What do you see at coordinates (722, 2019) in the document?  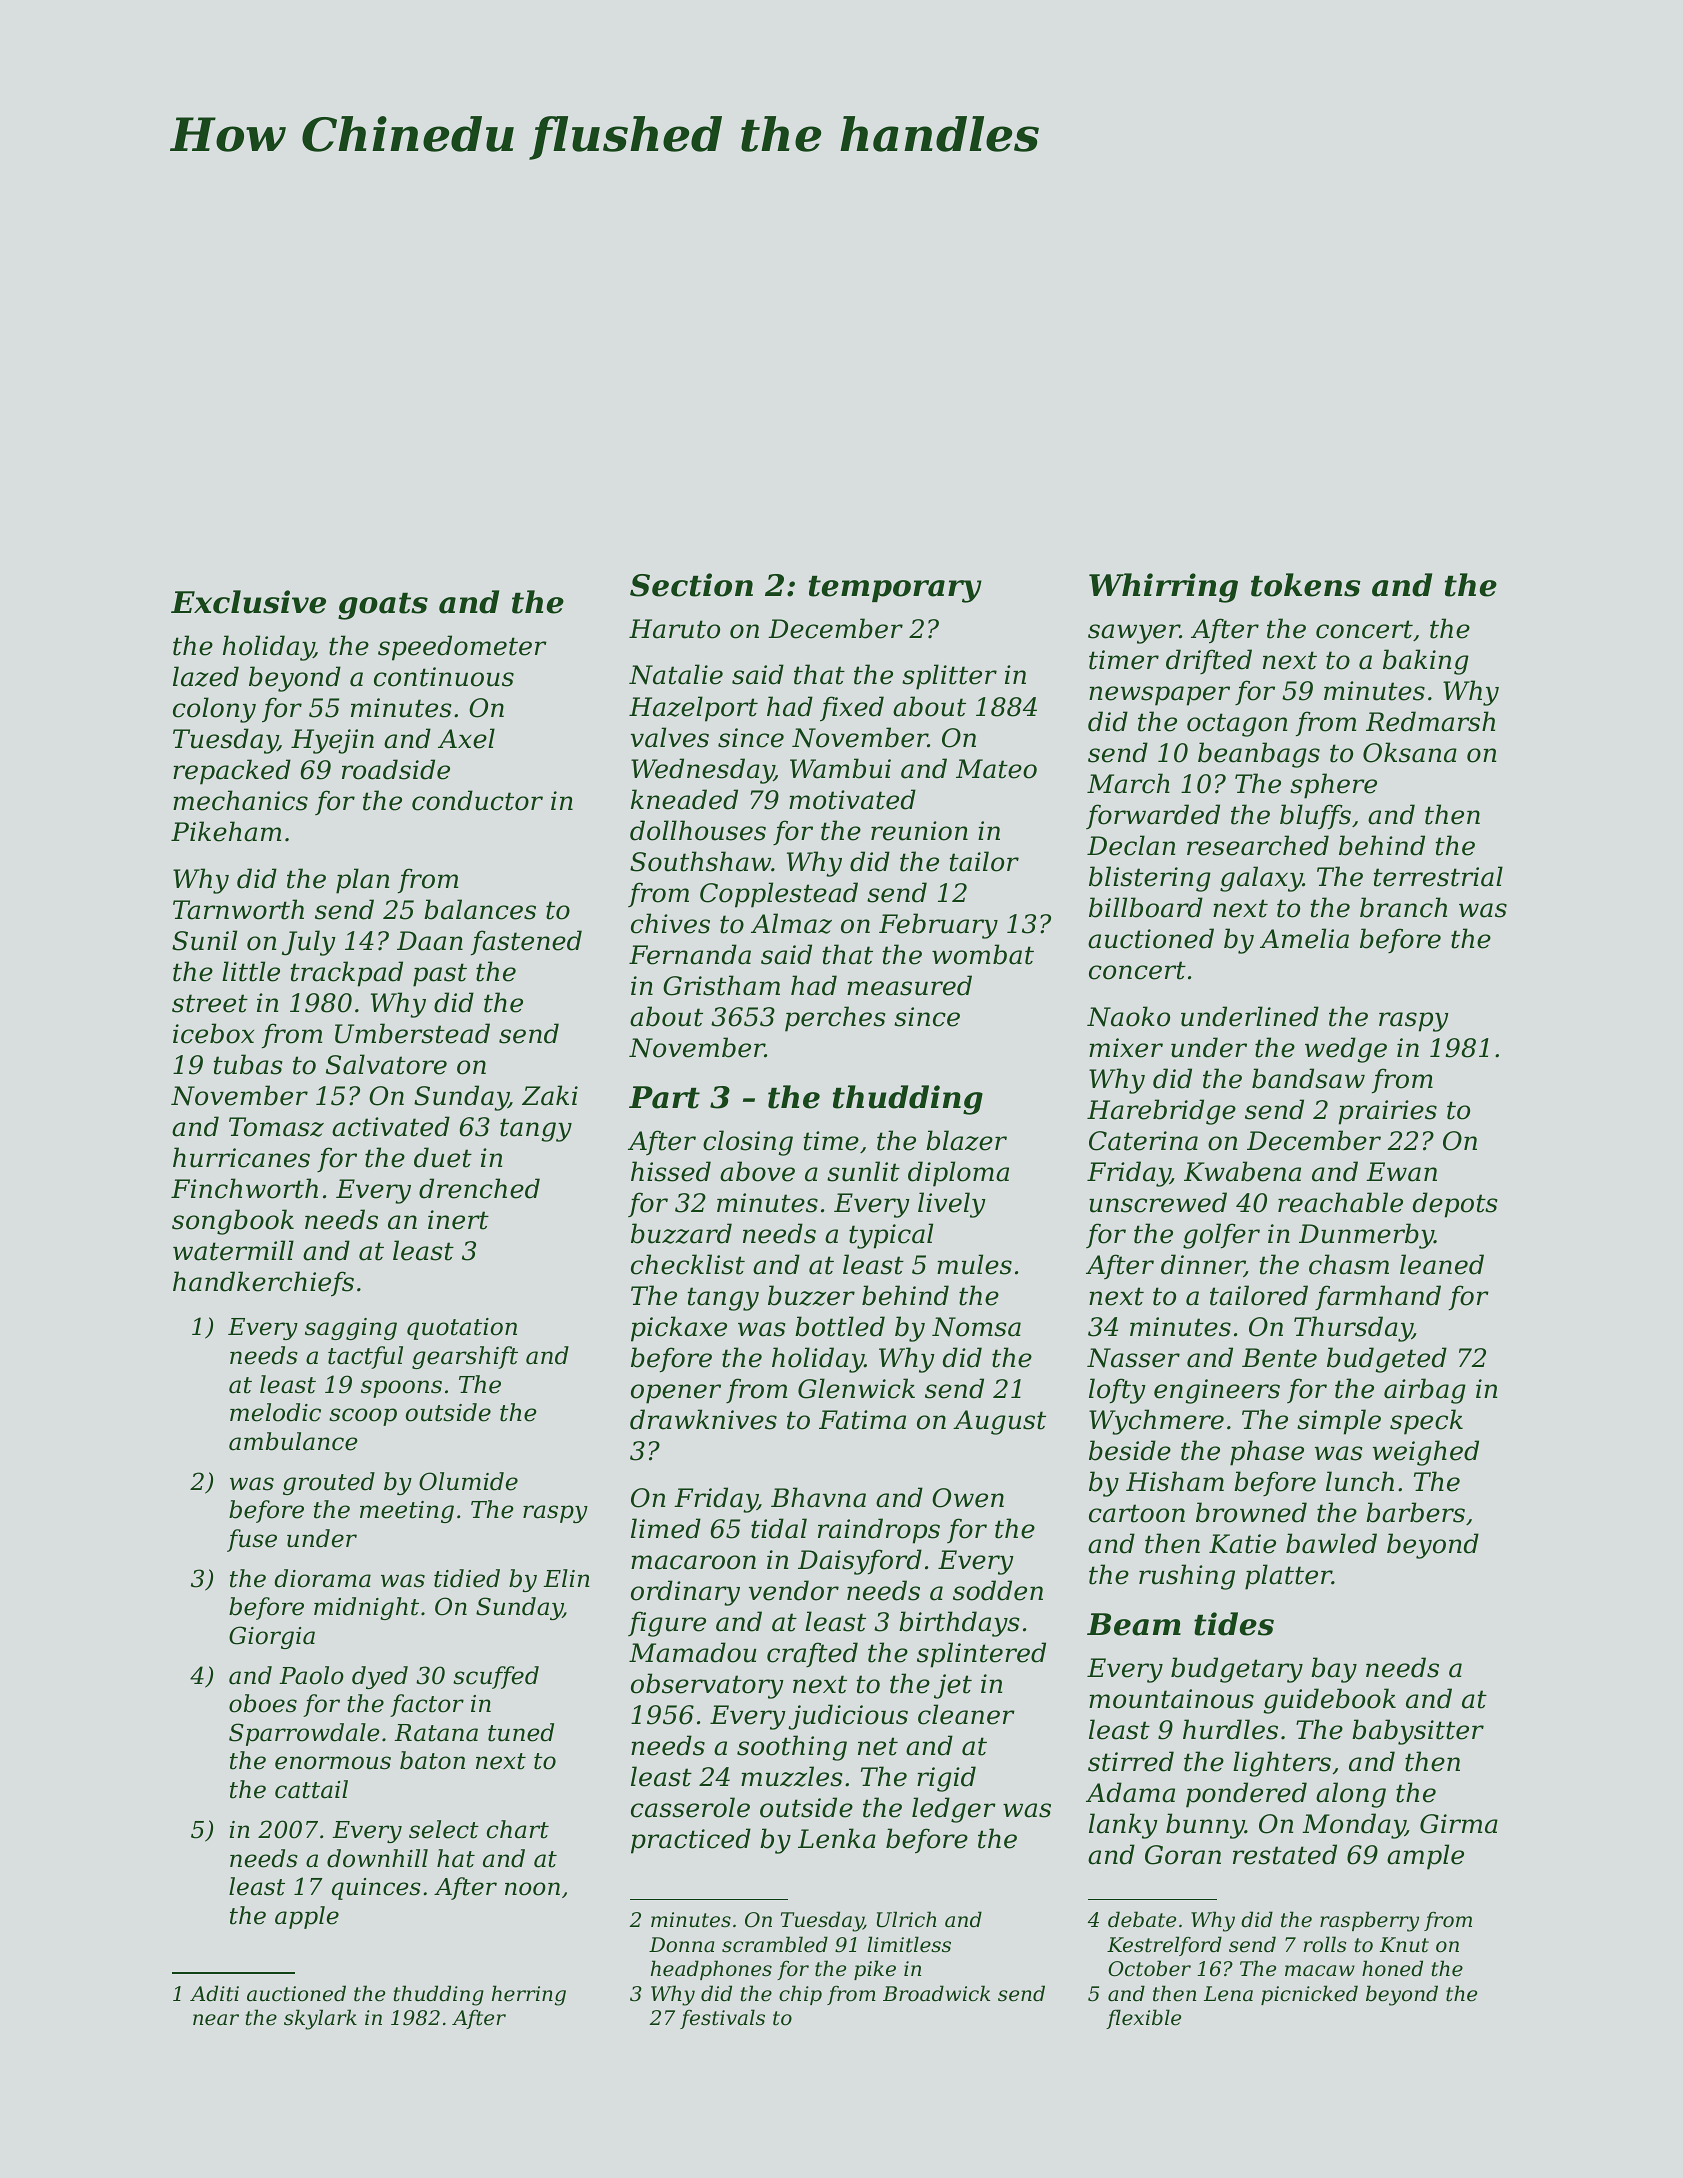 I see `festivals` at bounding box center [722, 2019].
